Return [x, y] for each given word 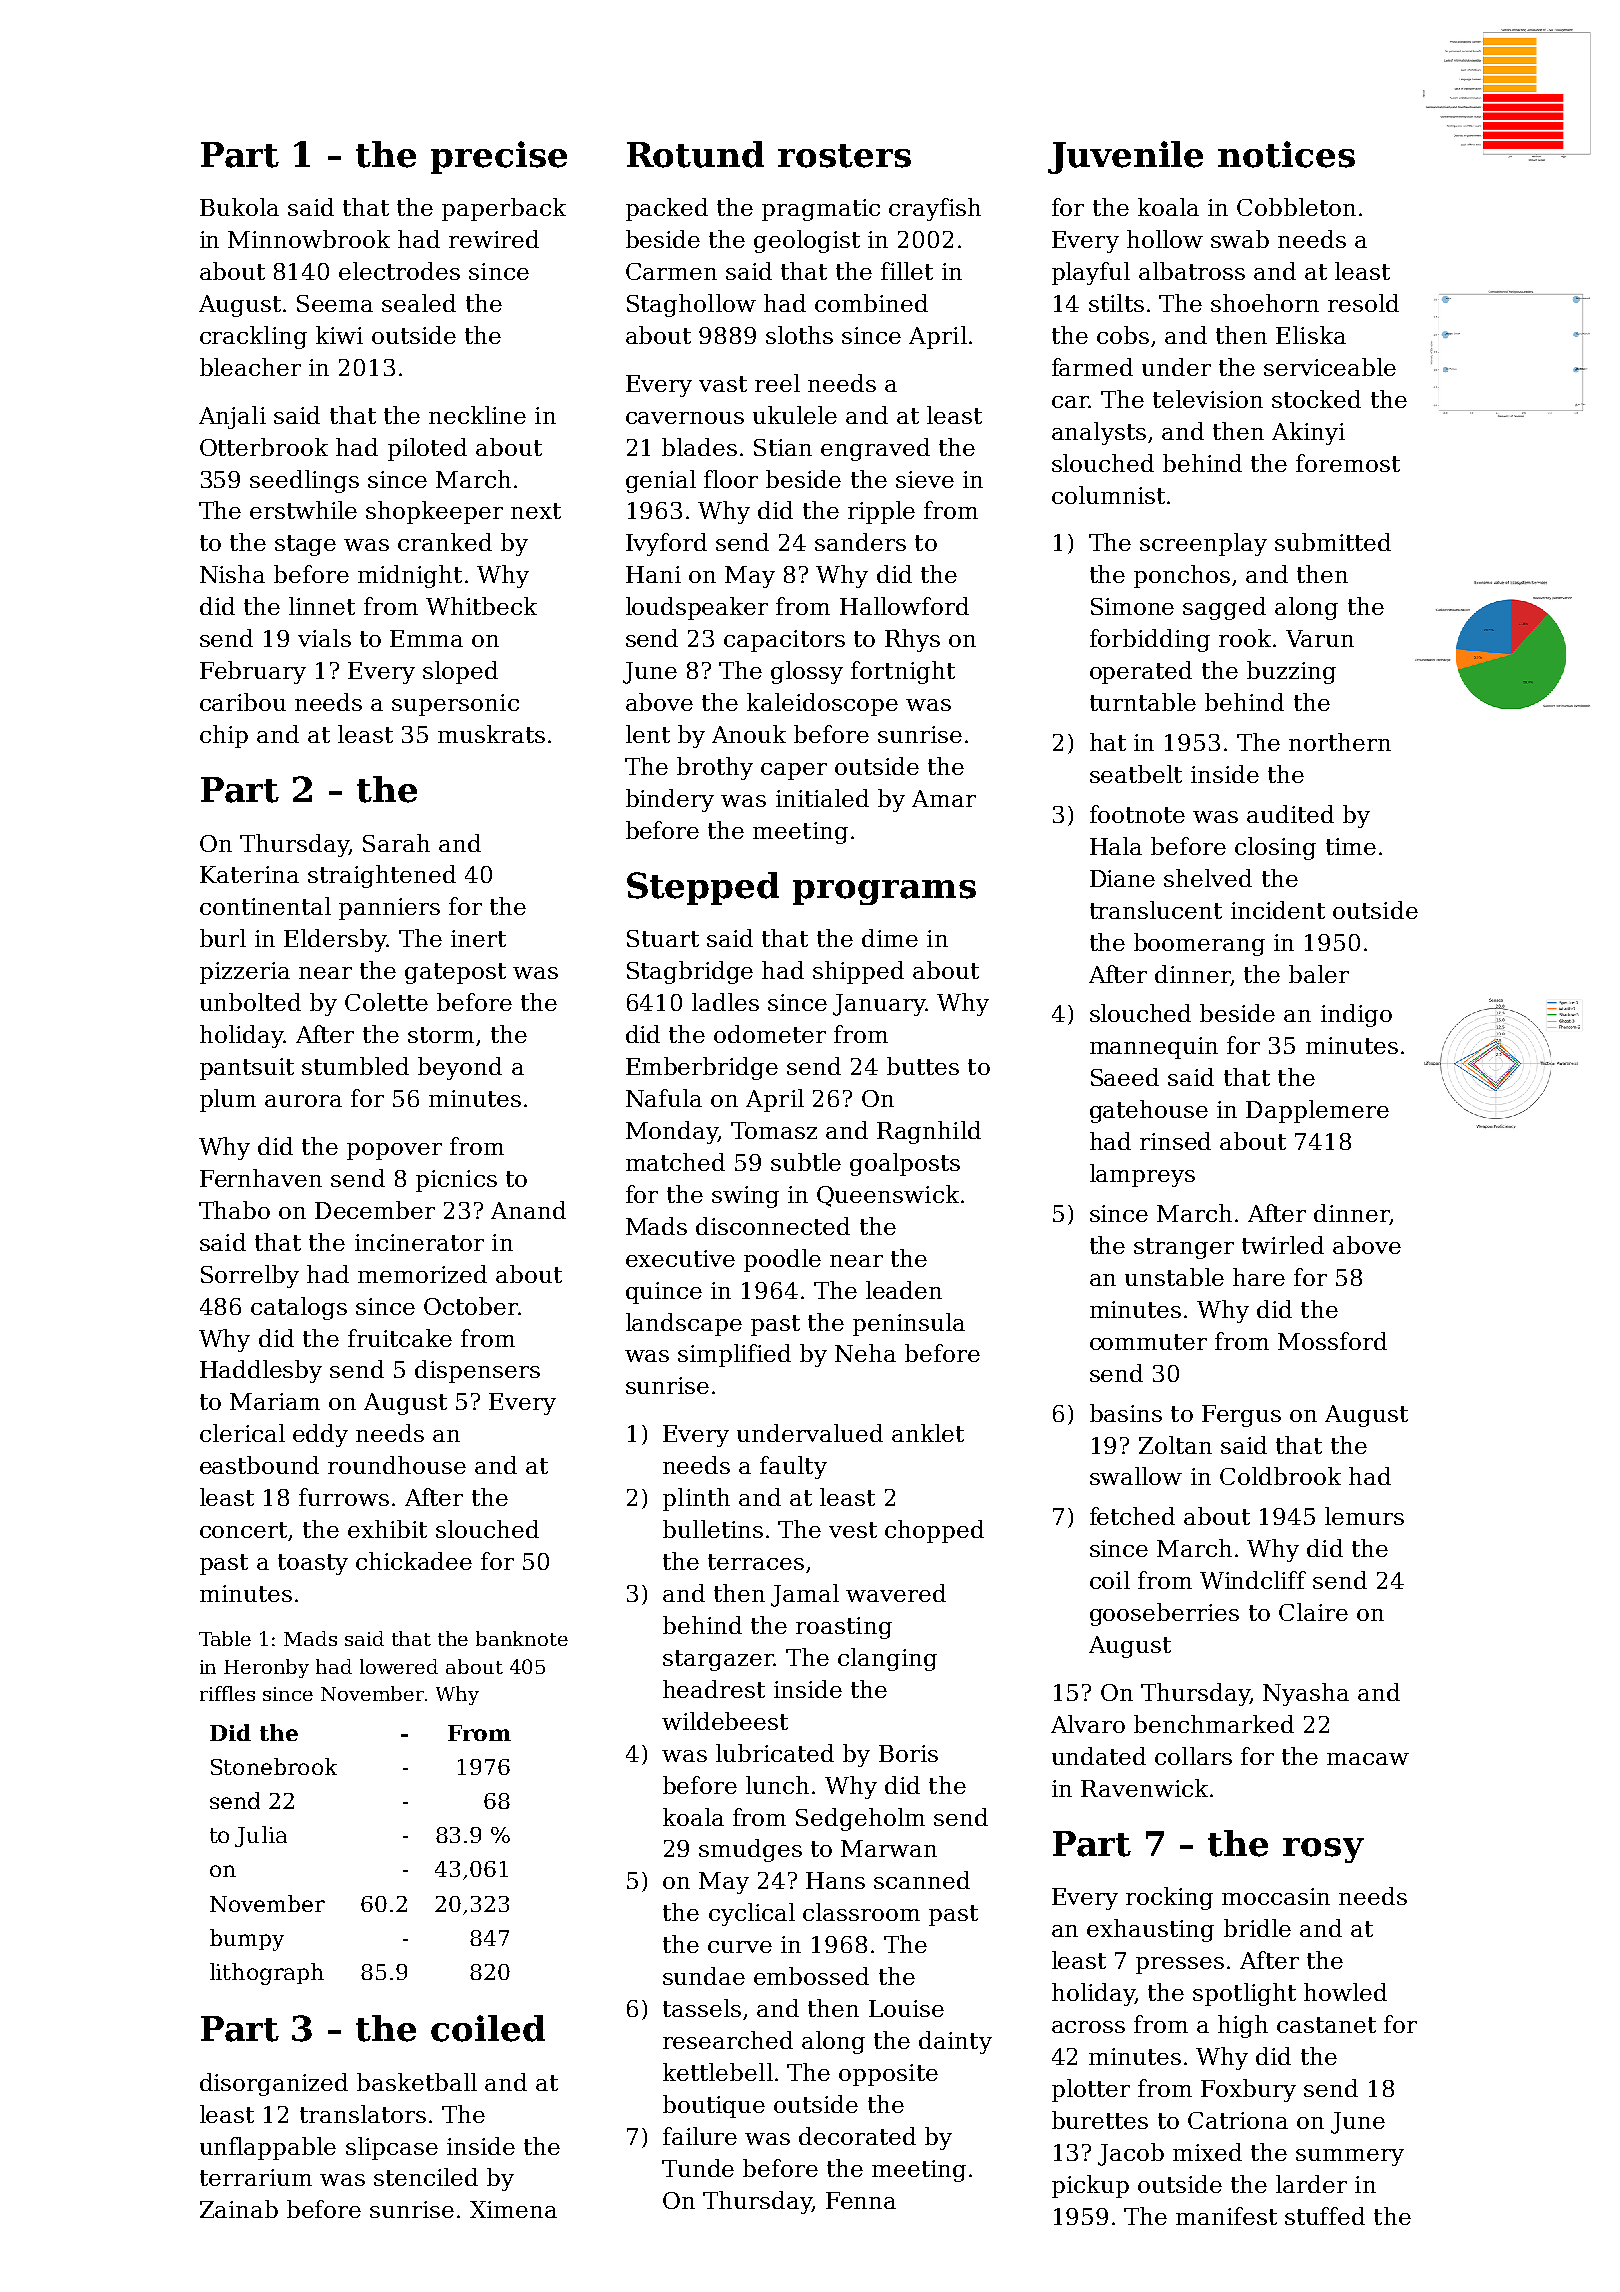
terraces [756, 1562]
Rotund [695, 154]
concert [243, 1530]
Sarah [396, 843]
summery [1350, 2157]
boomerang [1199, 944]
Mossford [1332, 1341]
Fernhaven [261, 1178]
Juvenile [1125, 157]
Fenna [861, 2200]
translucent [1156, 910]
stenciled [426, 2177]
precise [499, 157]
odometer [770, 1034]
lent [648, 734]
